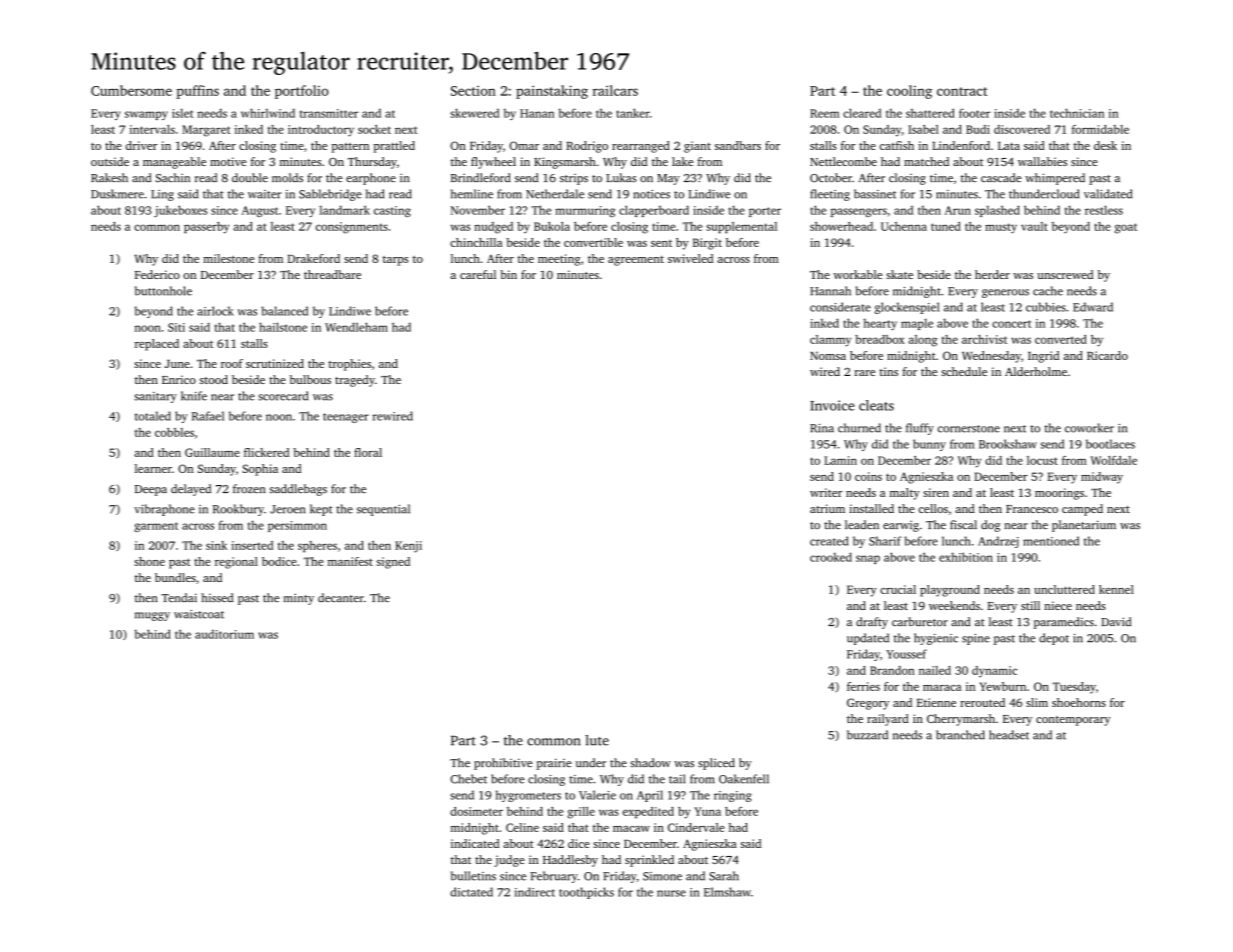 The width and height of the screenshot is (1233, 952). Describe the element at coordinates (954, 605) in the screenshot. I see `weekends` at that location.
